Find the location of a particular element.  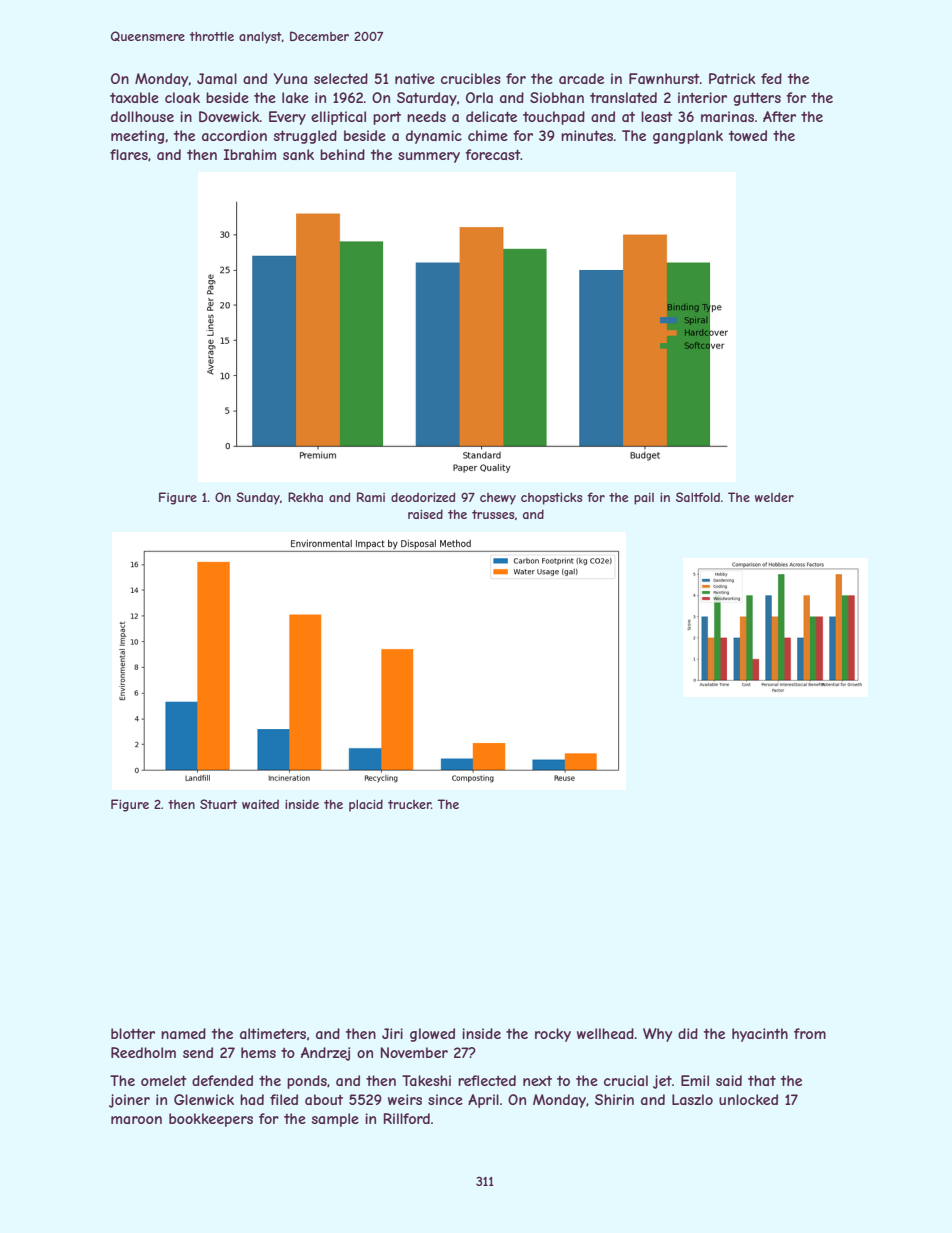

fed is located at coordinates (771, 78).
